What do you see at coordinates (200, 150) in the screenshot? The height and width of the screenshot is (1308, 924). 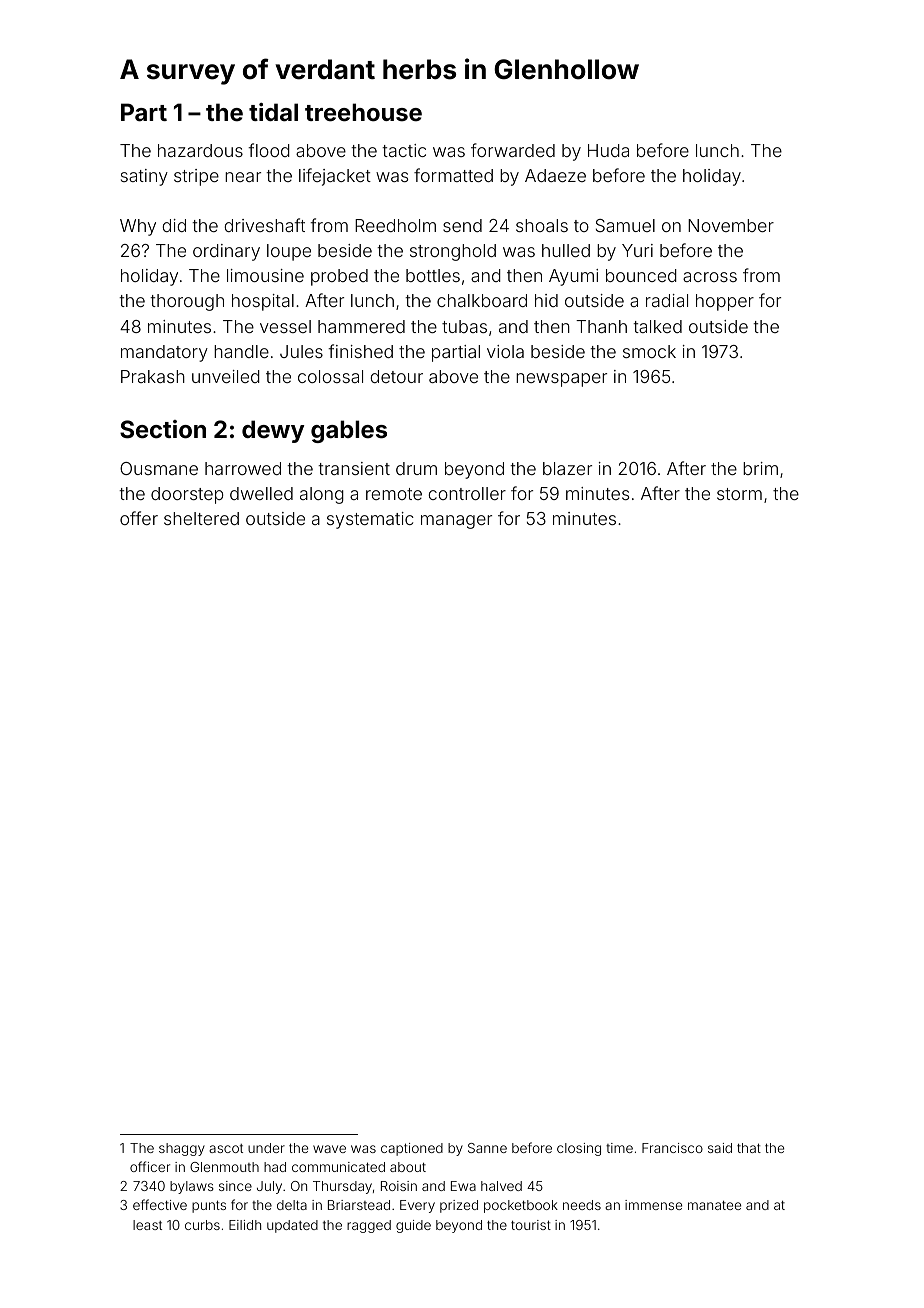 I see `hazardous` at bounding box center [200, 150].
